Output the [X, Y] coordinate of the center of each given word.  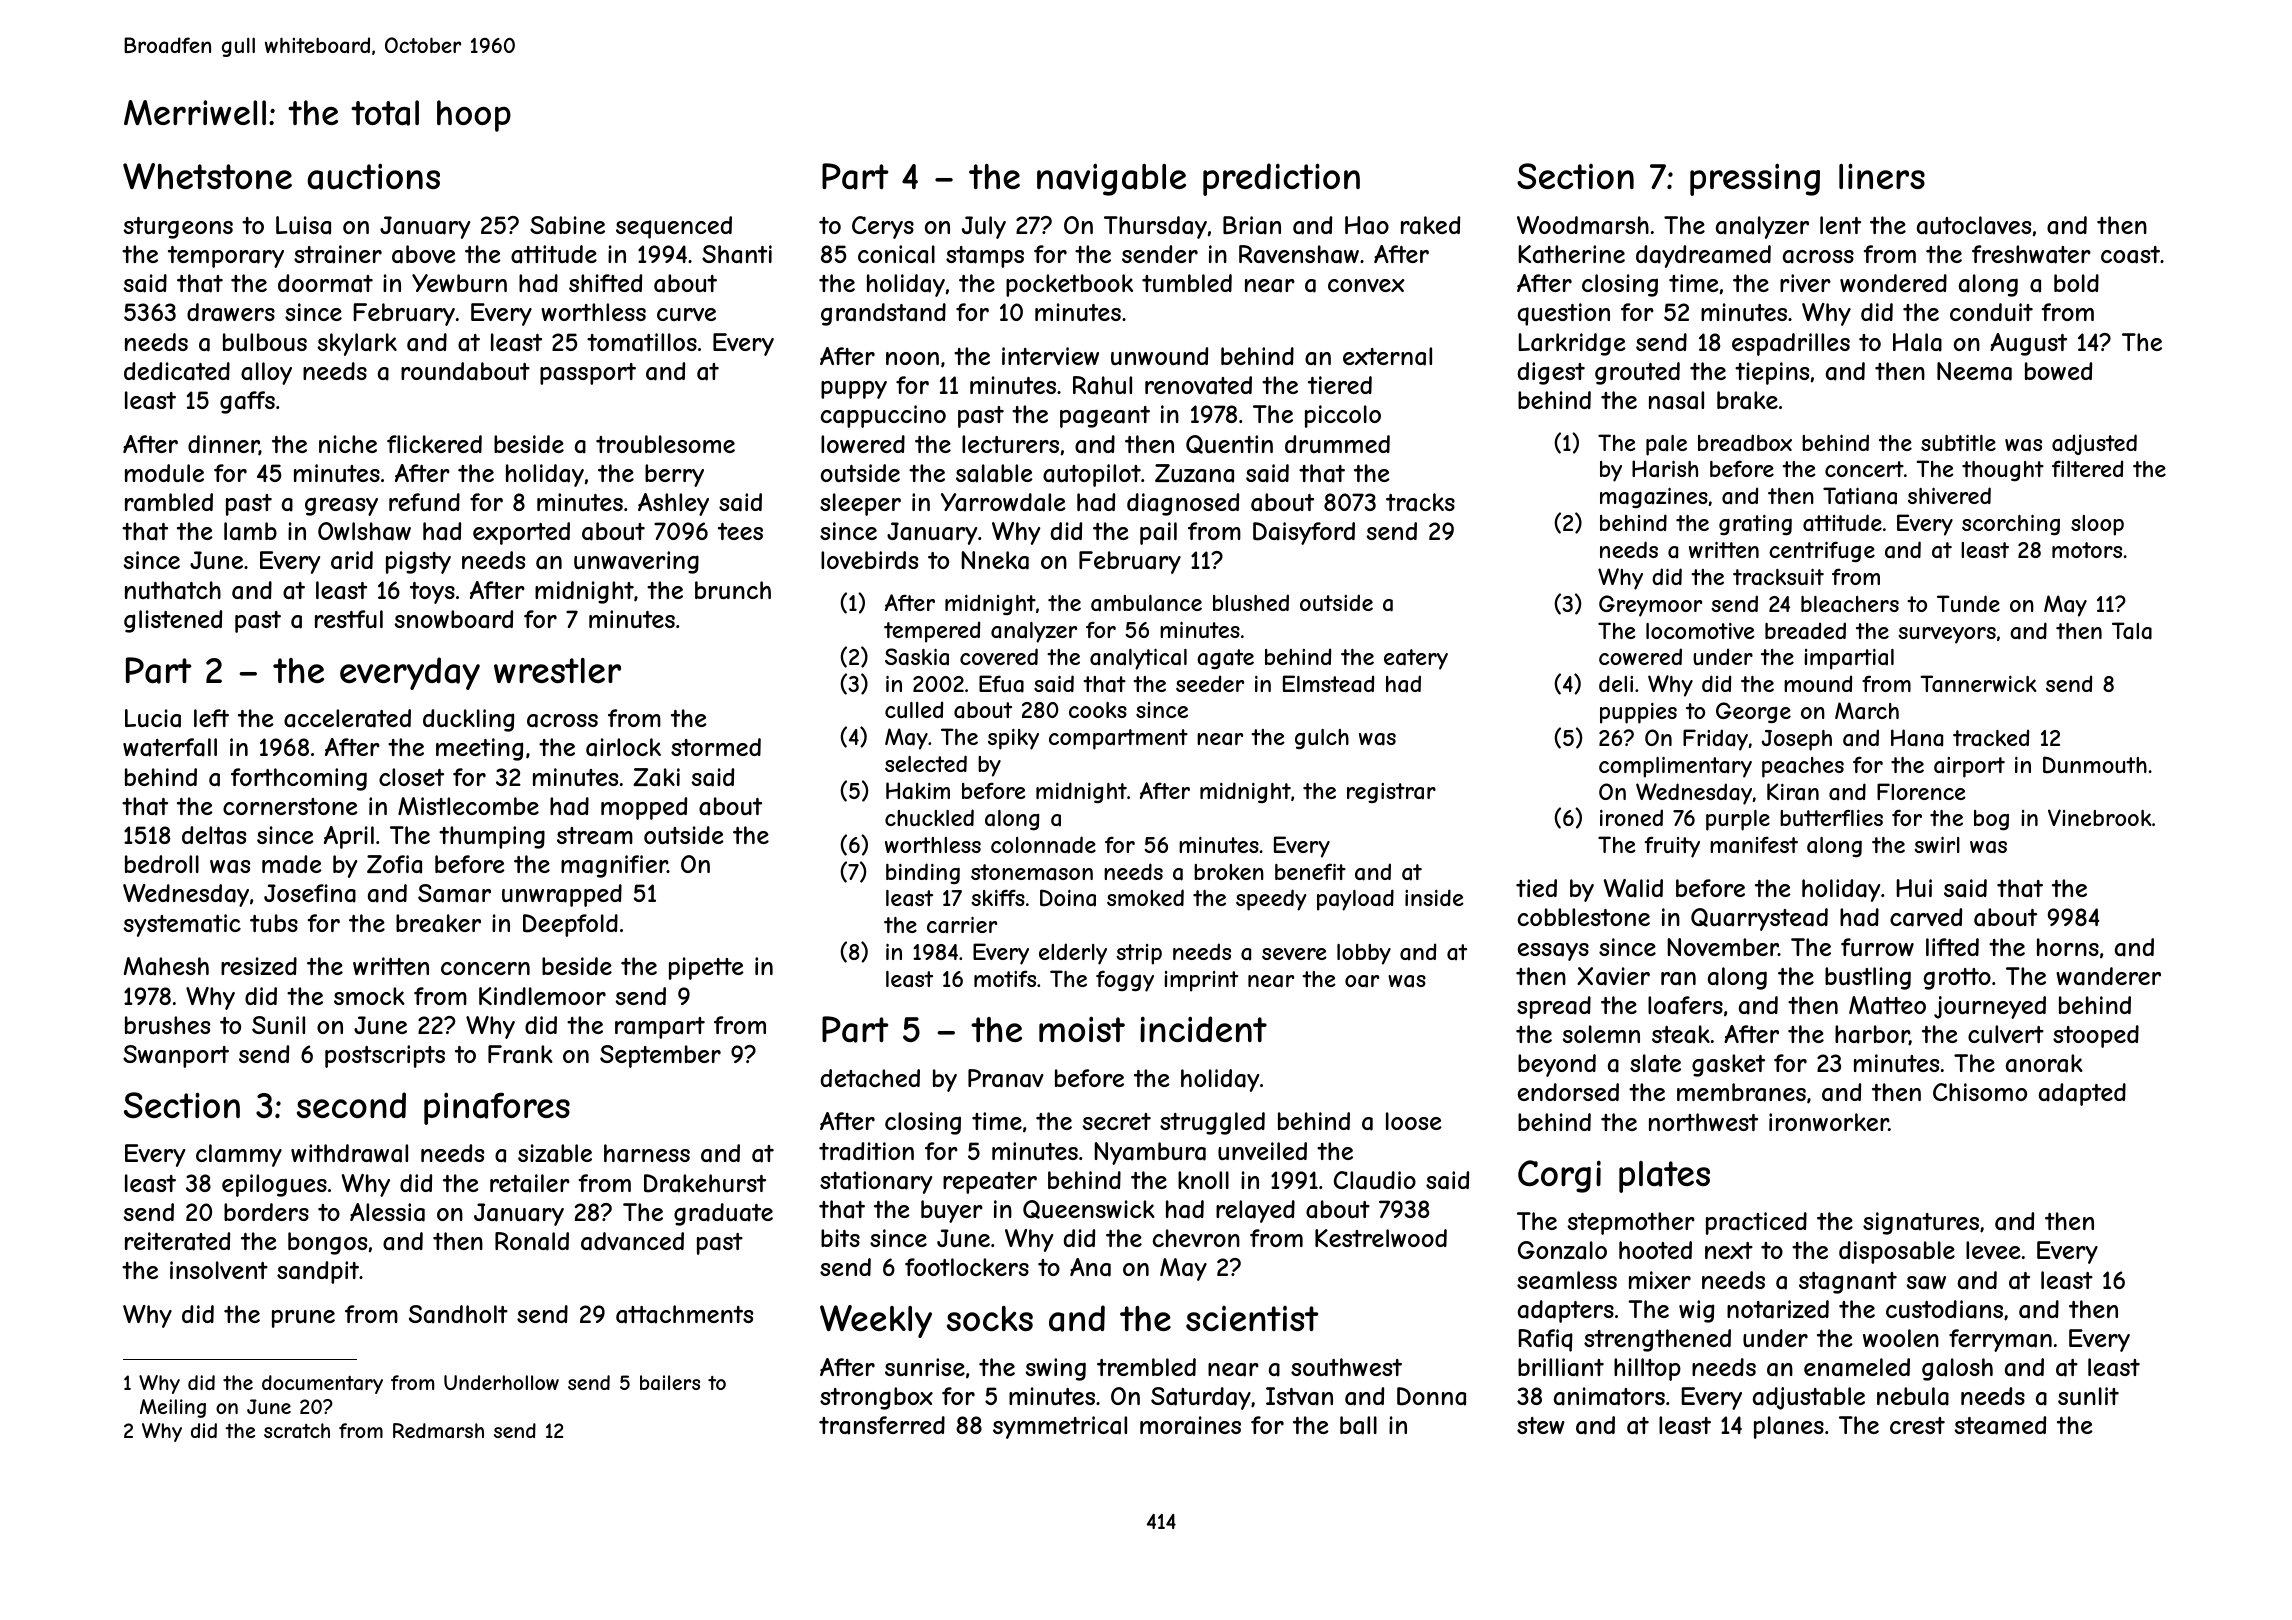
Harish [1665, 469]
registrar [1391, 793]
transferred [882, 1425]
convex [1366, 285]
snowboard [453, 619]
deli [1616, 683]
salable [994, 473]
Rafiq [1545, 1340]
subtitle [1958, 442]
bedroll [162, 864]
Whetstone [207, 176]
